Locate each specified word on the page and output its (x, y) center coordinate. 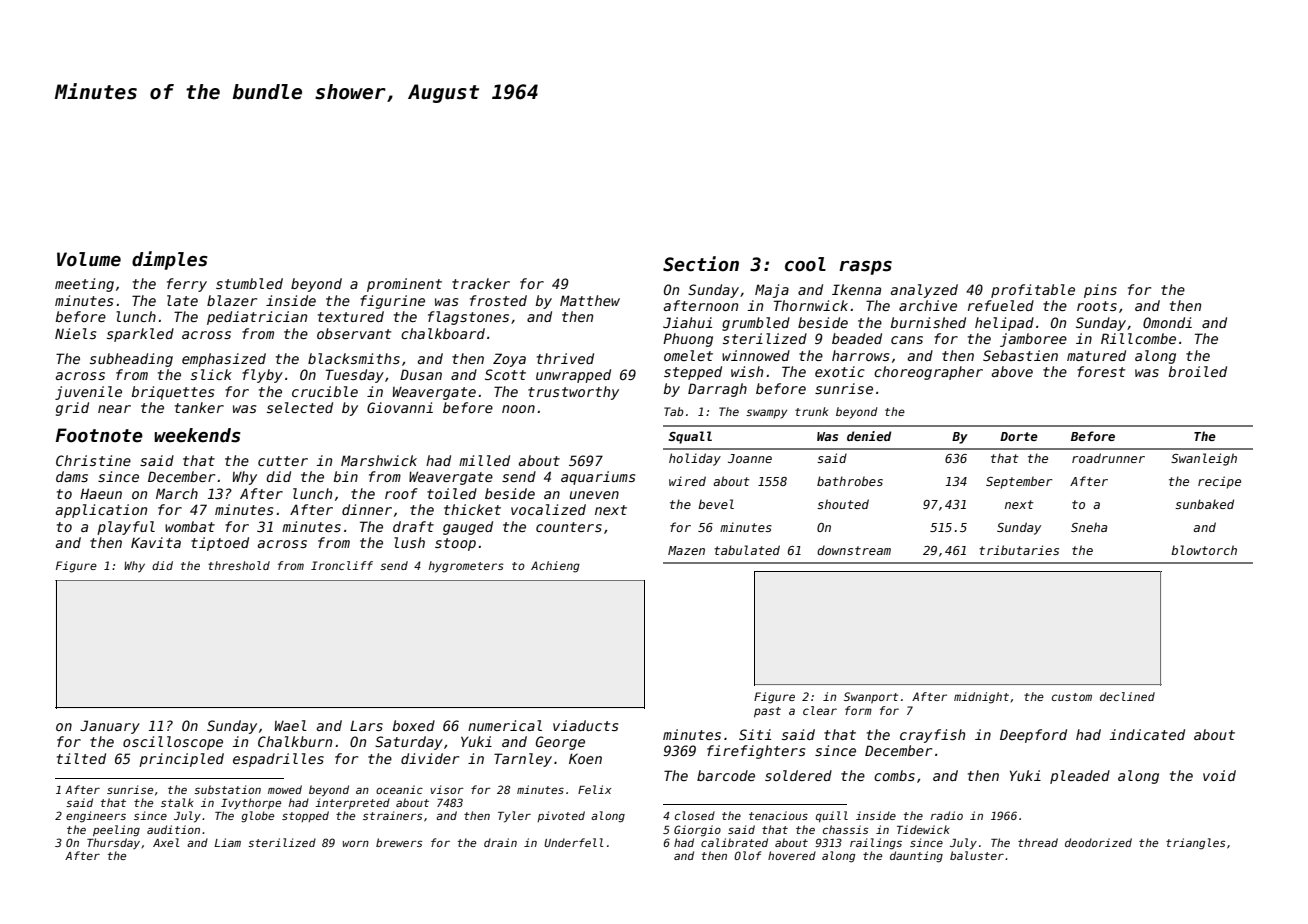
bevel (716, 504)
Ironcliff (342, 565)
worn (356, 844)
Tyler (514, 817)
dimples (170, 260)
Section (701, 264)
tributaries (1019, 550)
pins (1100, 291)
